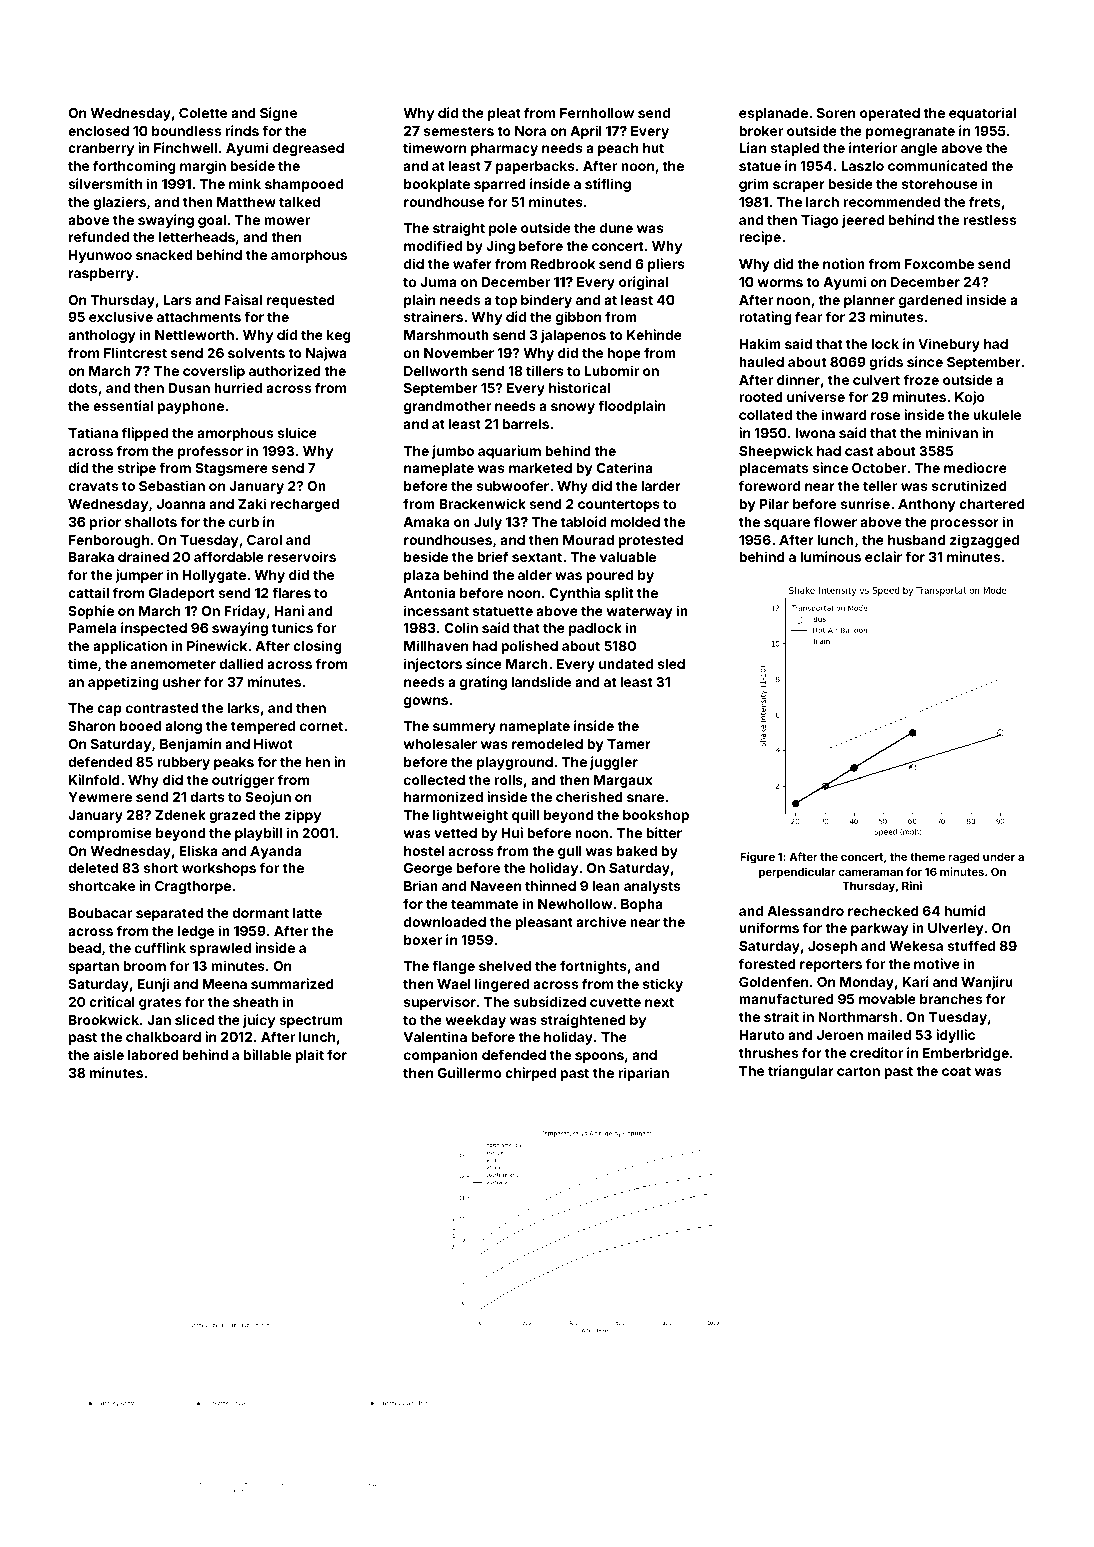  Describe the element at coordinates (836, 113) in the page. I see `Soren` at that location.
